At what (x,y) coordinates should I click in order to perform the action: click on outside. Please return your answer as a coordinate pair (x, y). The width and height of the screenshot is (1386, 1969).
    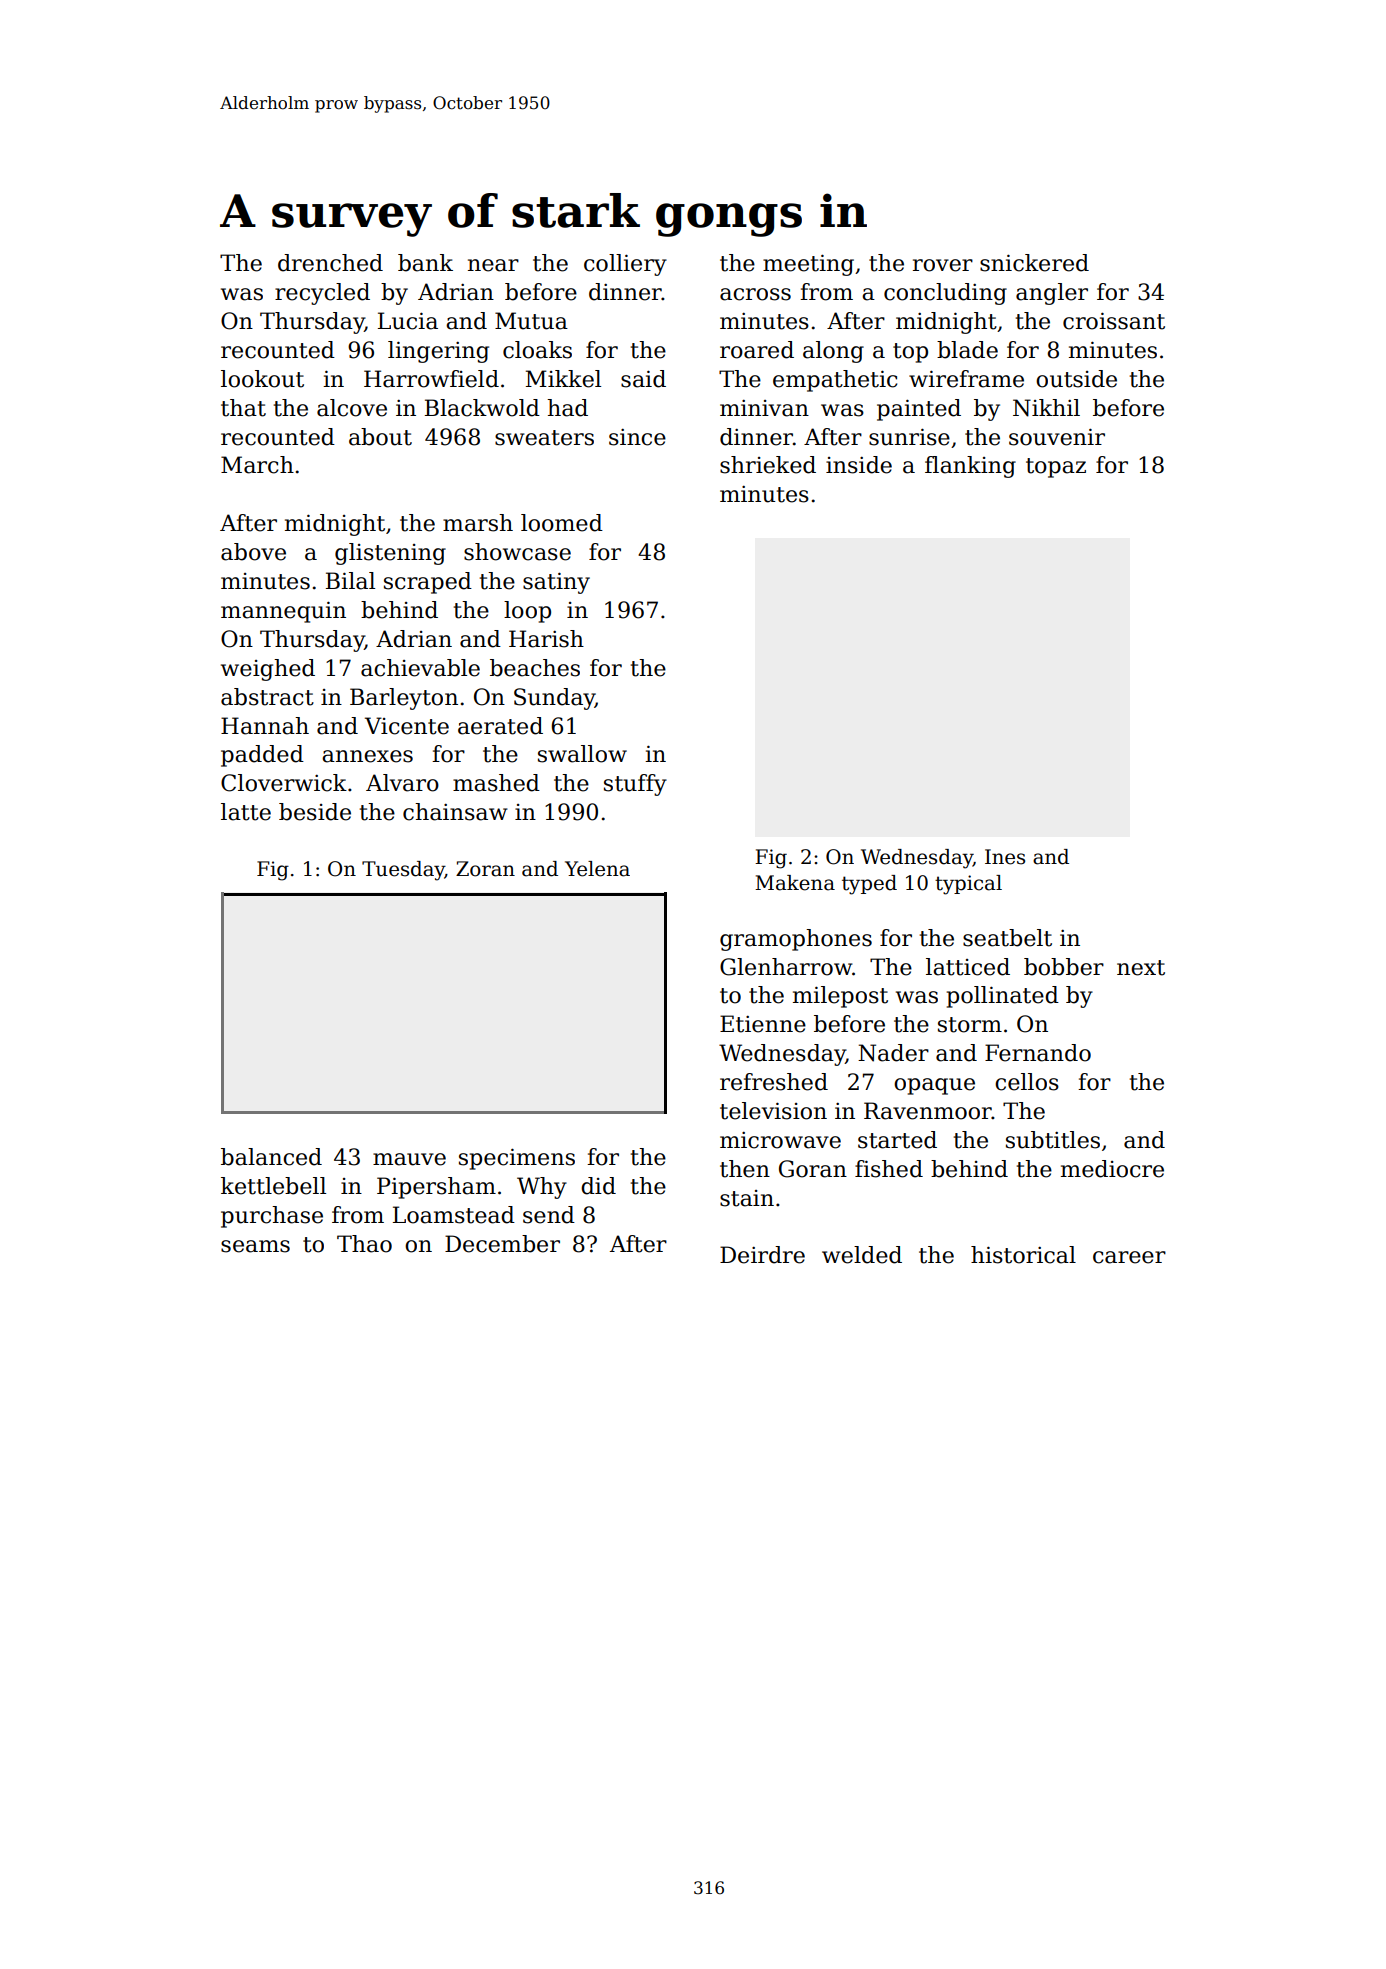
    Looking at the image, I should click on (1076, 379).
